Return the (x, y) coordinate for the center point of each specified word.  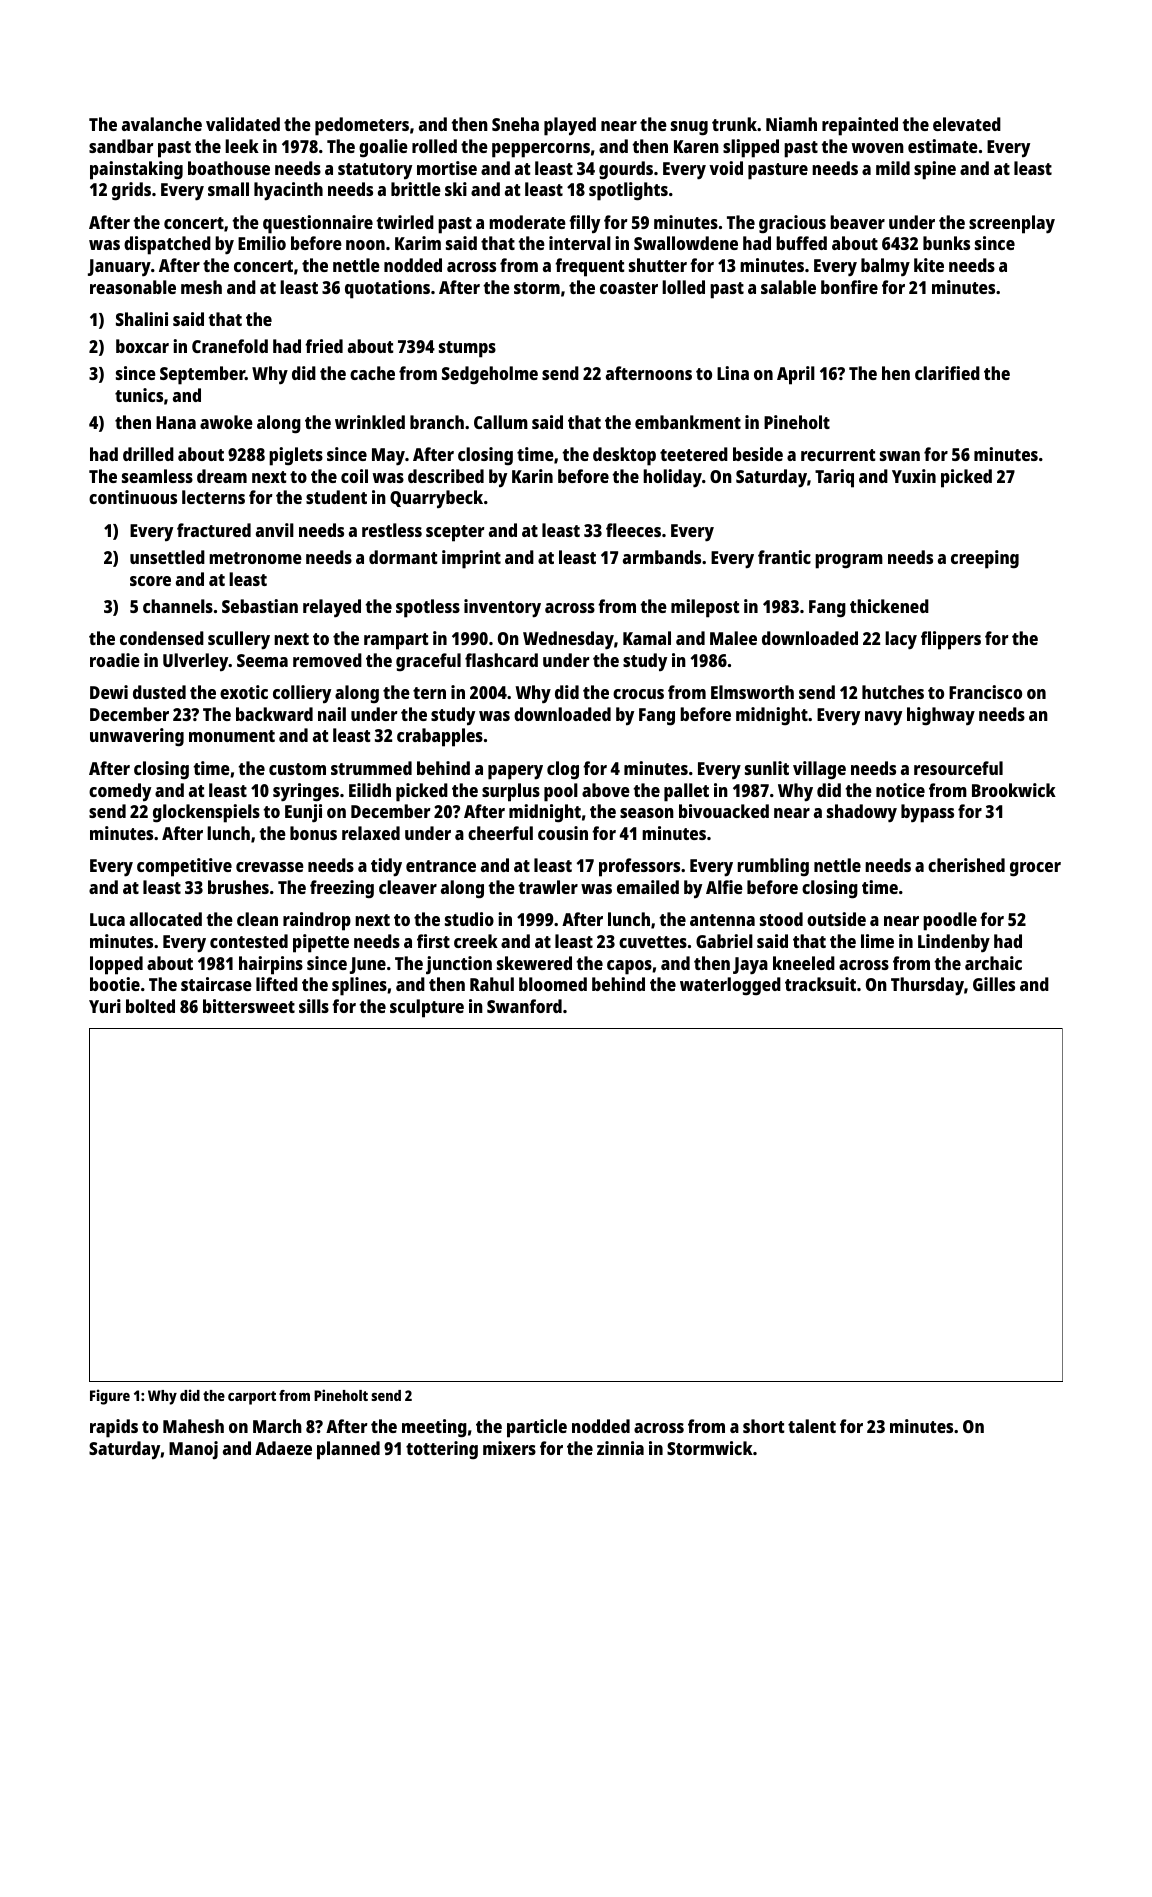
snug (689, 128)
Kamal (647, 638)
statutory (375, 171)
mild (893, 168)
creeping (985, 559)
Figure (110, 1397)
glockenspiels (206, 813)
